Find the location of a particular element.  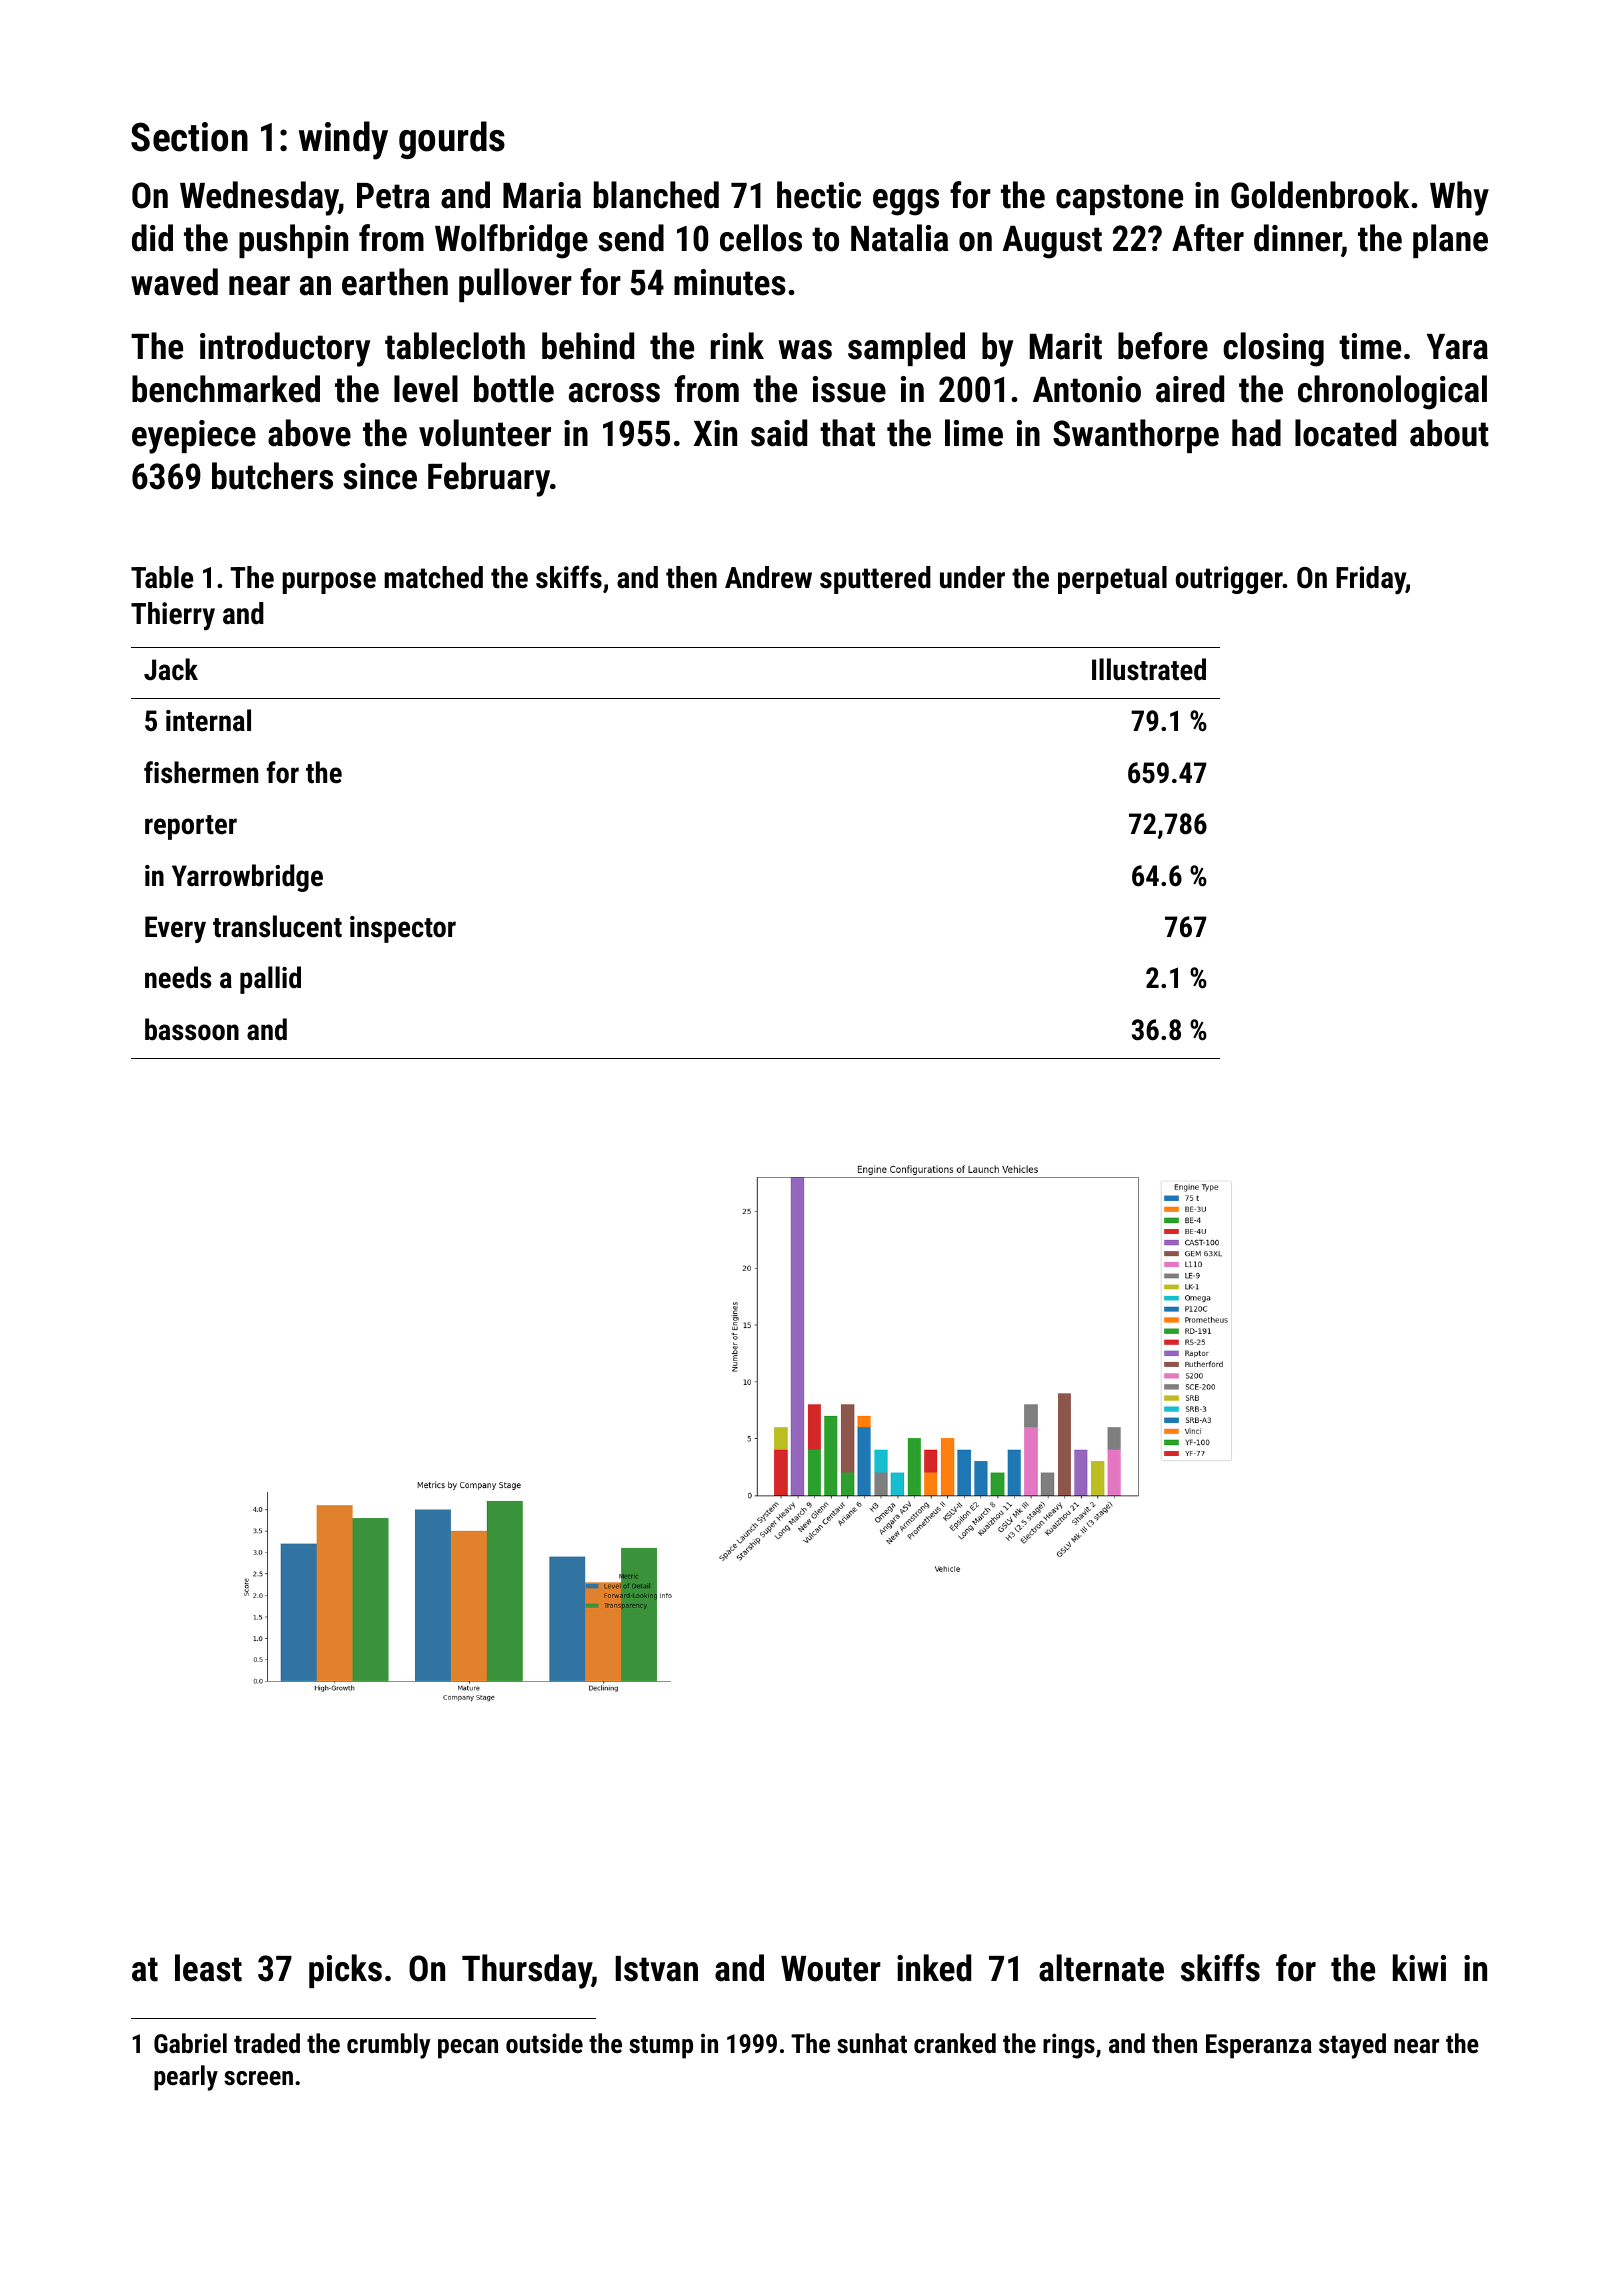

lime is located at coordinates (974, 433).
